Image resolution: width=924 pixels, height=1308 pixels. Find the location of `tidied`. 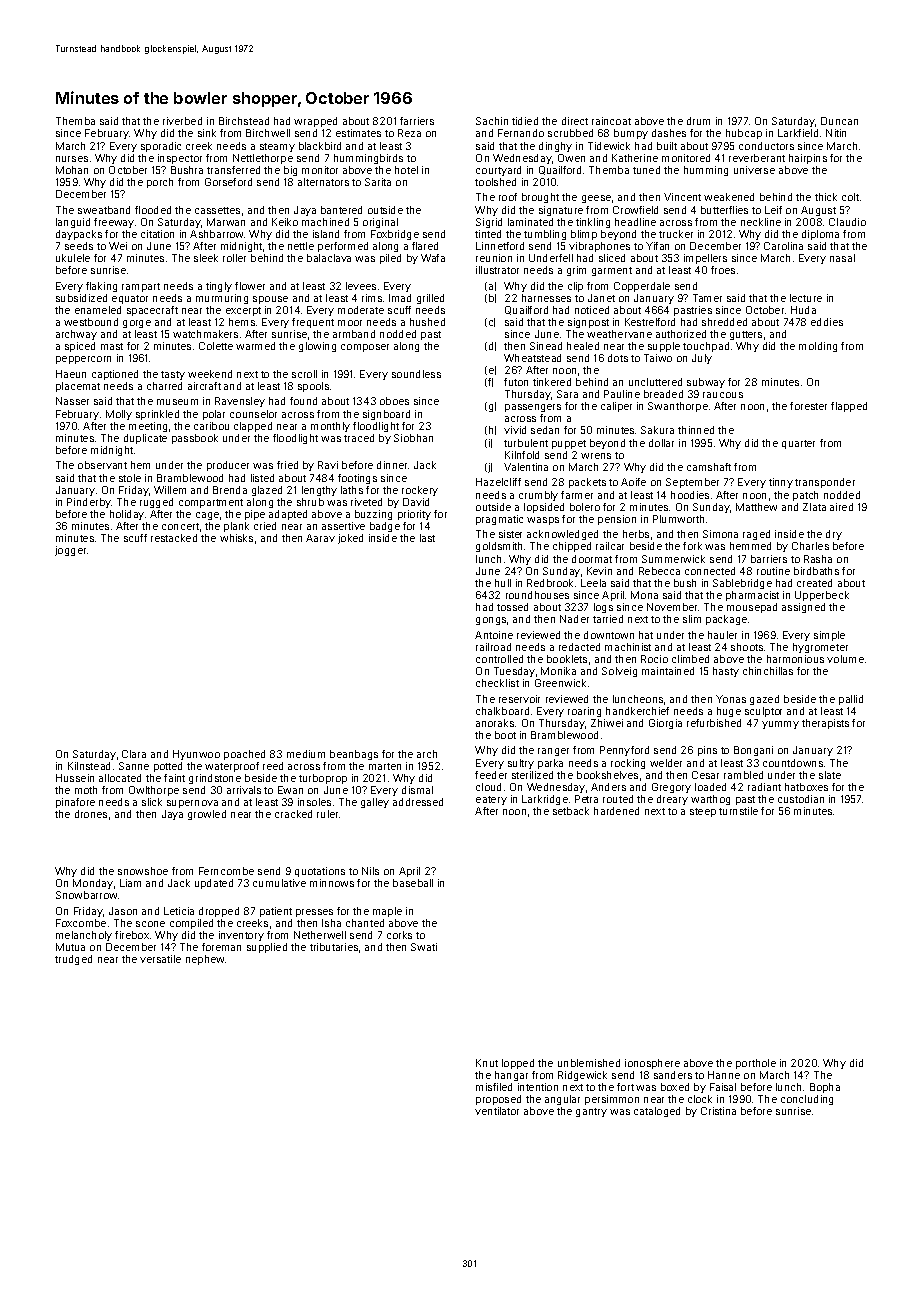

tidied is located at coordinates (525, 121).
